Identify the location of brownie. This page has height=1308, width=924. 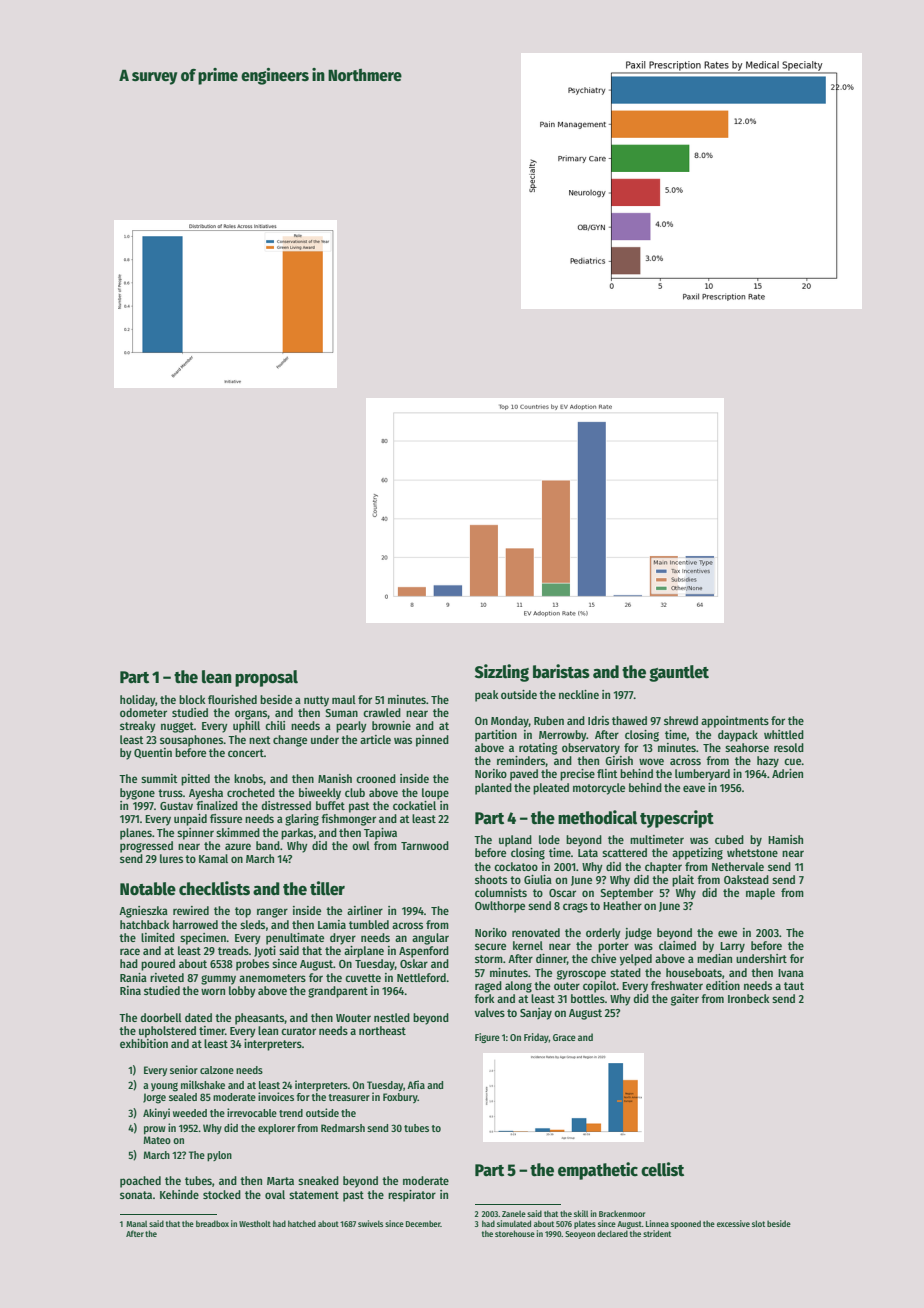
(391, 725).
